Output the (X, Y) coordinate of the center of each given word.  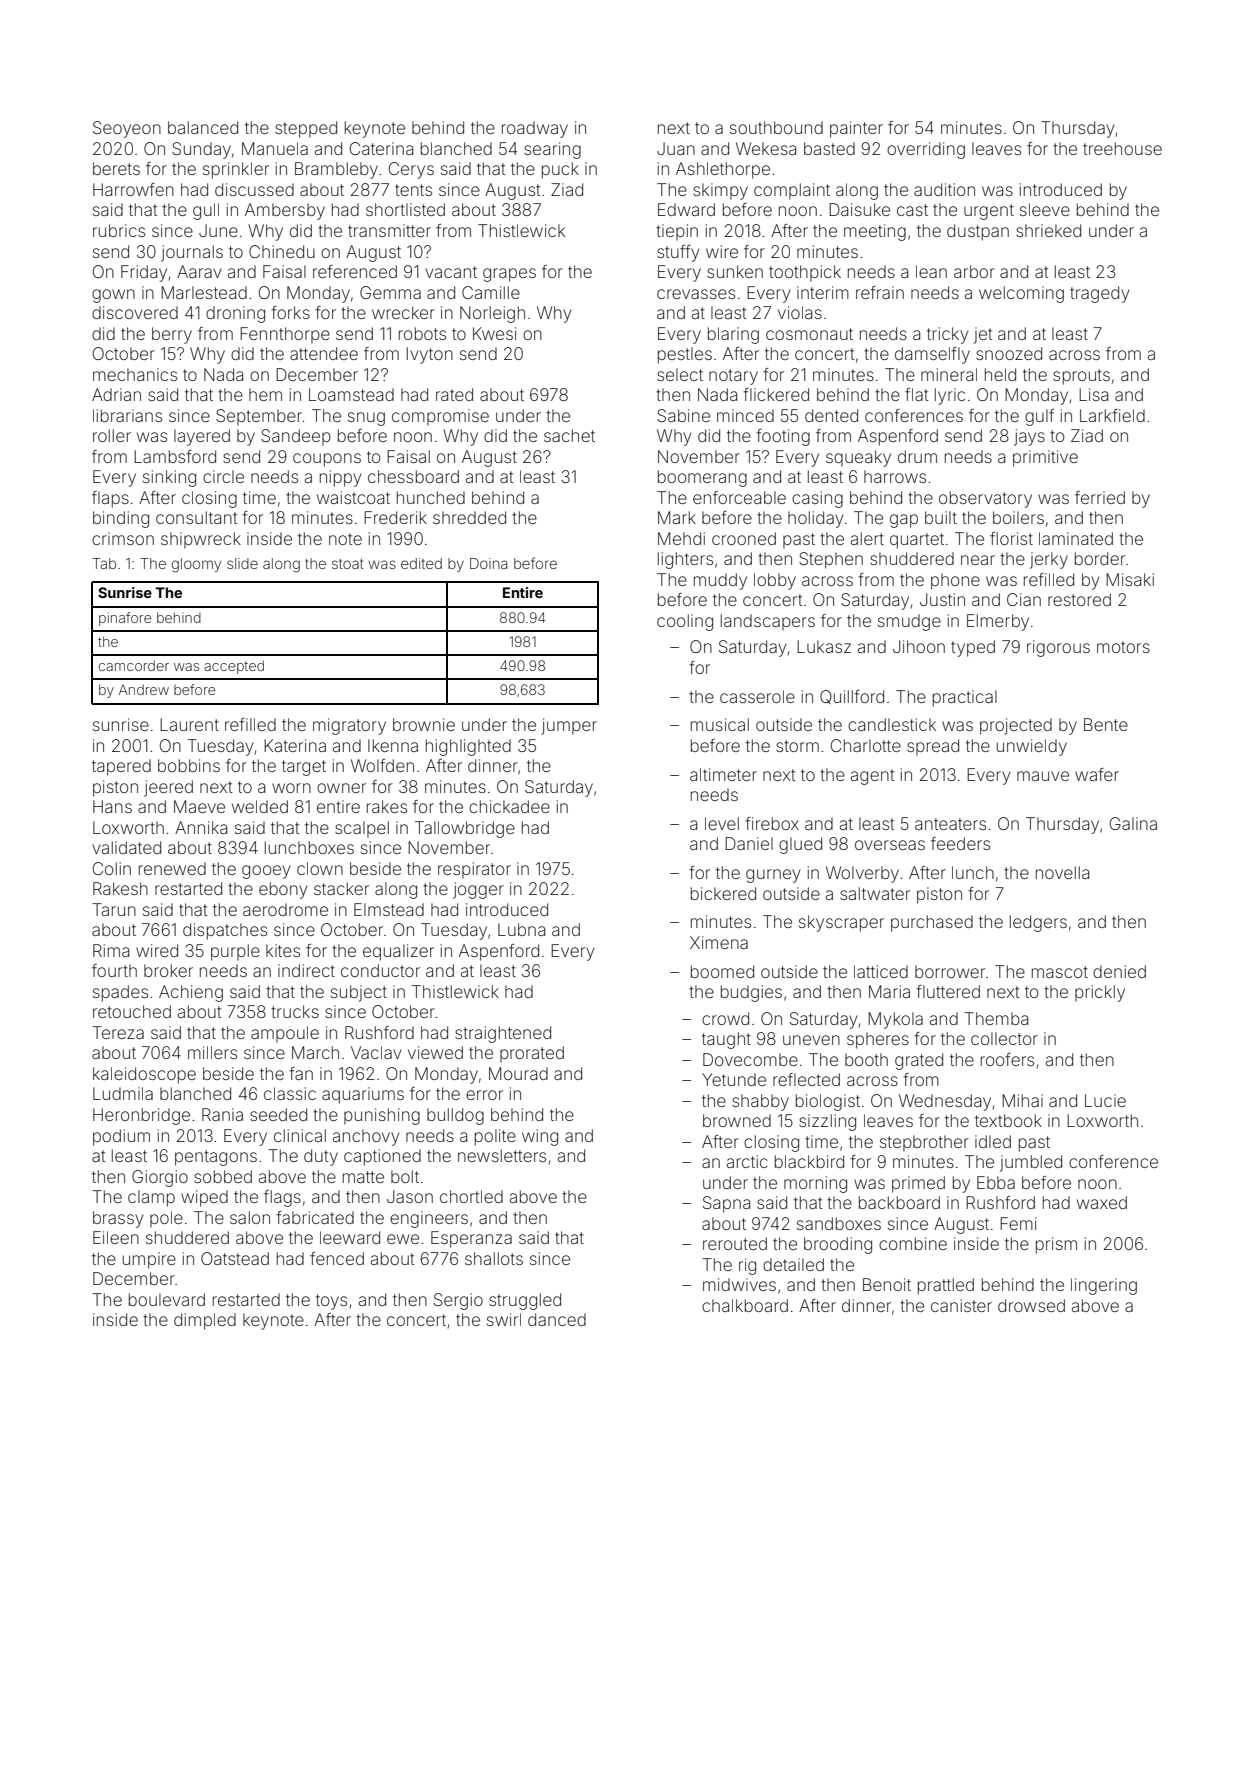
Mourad (518, 1073)
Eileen (116, 1237)
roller (112, 435)
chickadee (509, 806)
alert (867, 538)
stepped (306, 129)
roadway (535, 129)
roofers (1007, 1059)
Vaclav (376, 1052)
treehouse (1122, 148)
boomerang (702, 478)
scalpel (362, 829)
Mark (677, 517)
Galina (1133, 823)
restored (1079, 599)
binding (121, 519)
